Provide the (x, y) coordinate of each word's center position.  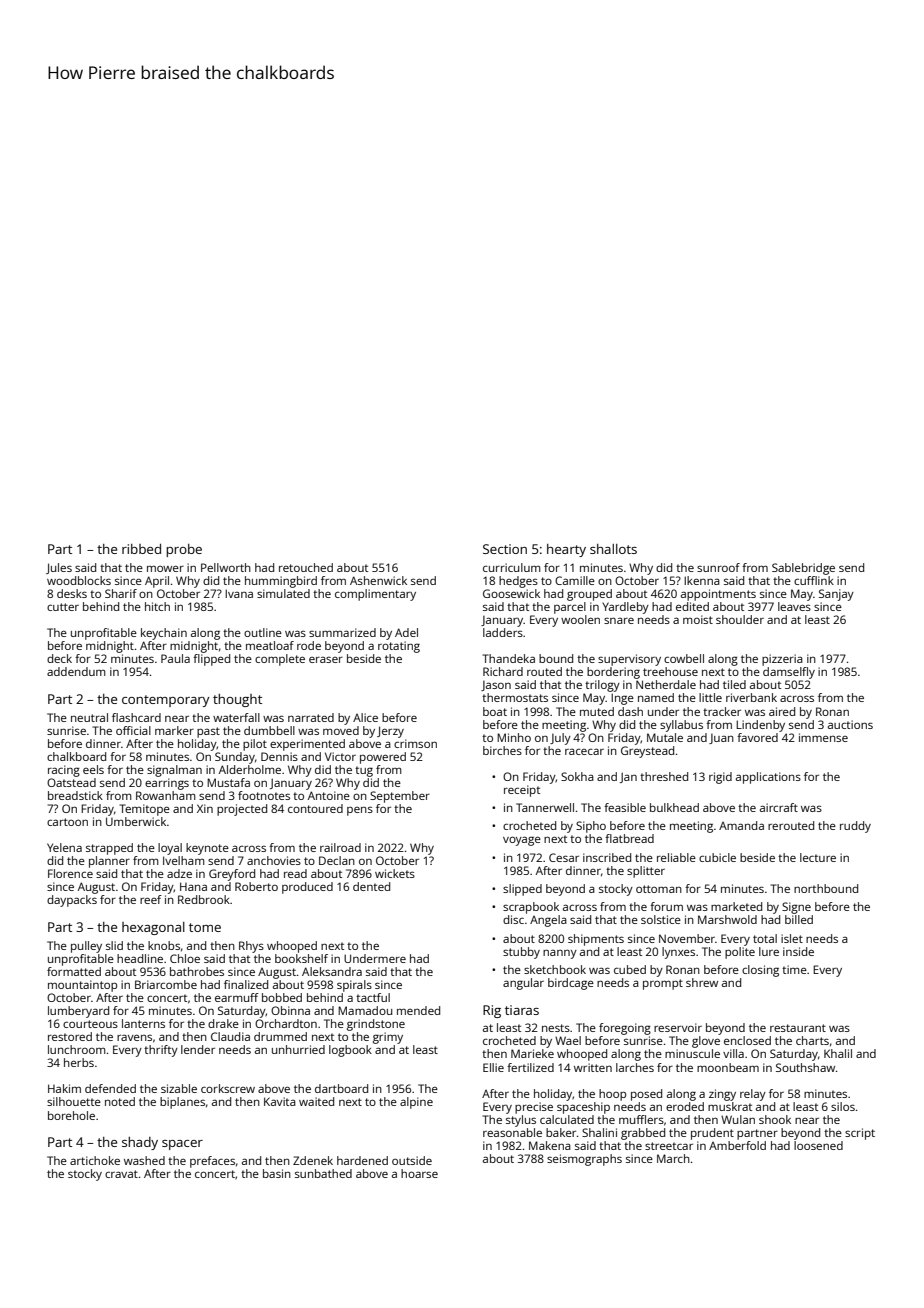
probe (184, 550)
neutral (89, 717)
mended (418, 1010)
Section (505, 549)
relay (753, 1095)
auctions (850, 724)
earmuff (237, 997)
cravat (121, 1174)
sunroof (718, 567)
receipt (522, 791)
